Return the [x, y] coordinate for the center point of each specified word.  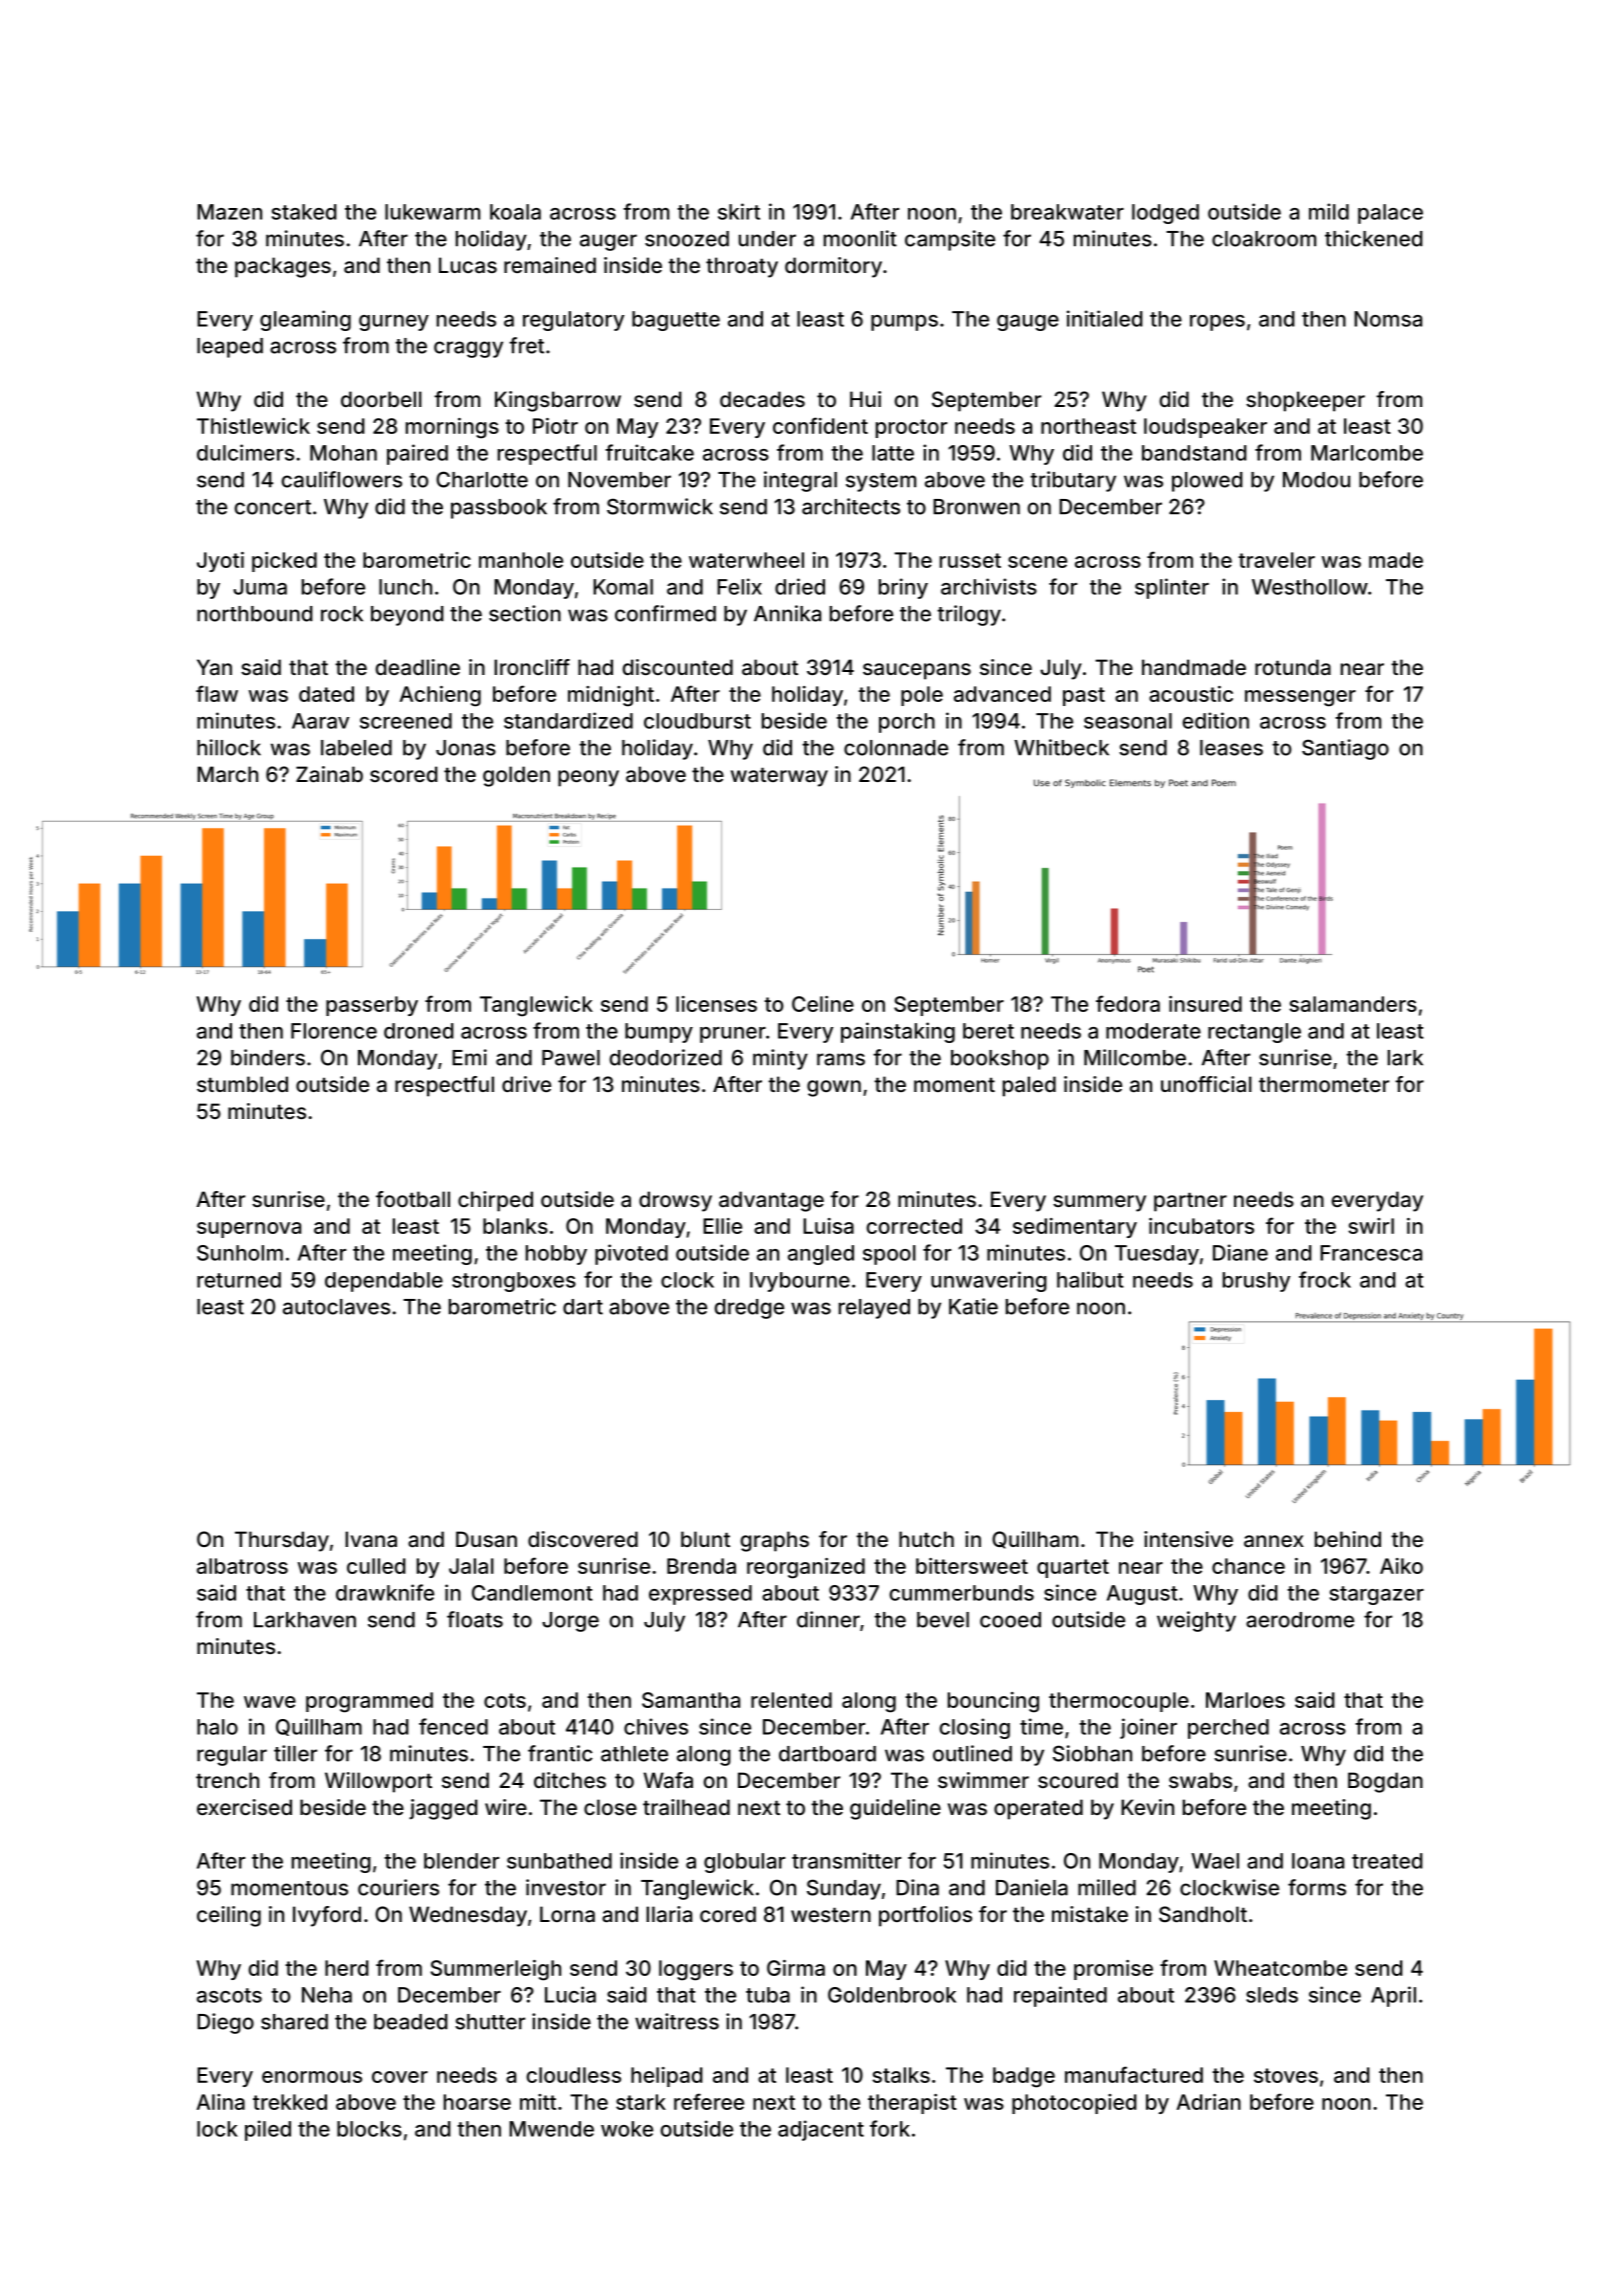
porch [907, 723]
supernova [249, 1230]
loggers [696, 1970]
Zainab [329, 774]
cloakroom [1264, 239]
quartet [1073, 1568]
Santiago [1345, 749]
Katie [973, 1306]
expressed [700, 1595]
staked [304, 212]
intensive [1188, 1539]
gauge [1028, 323]
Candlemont [532, 1593]
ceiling [229, 1916]
